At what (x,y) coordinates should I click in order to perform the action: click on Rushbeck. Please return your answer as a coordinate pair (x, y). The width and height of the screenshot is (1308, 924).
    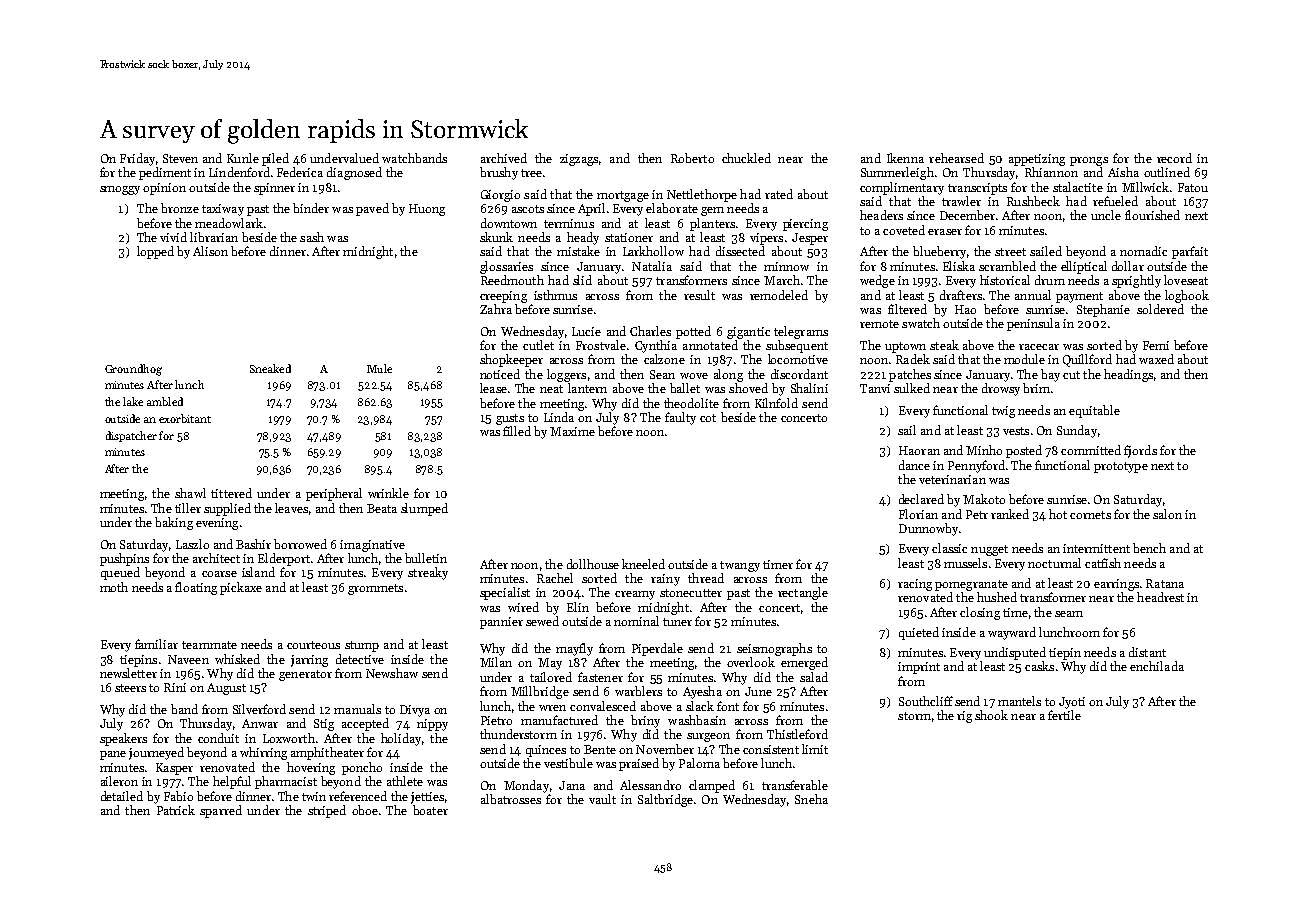
    Looking at the image, I should click on (1033, 201).
